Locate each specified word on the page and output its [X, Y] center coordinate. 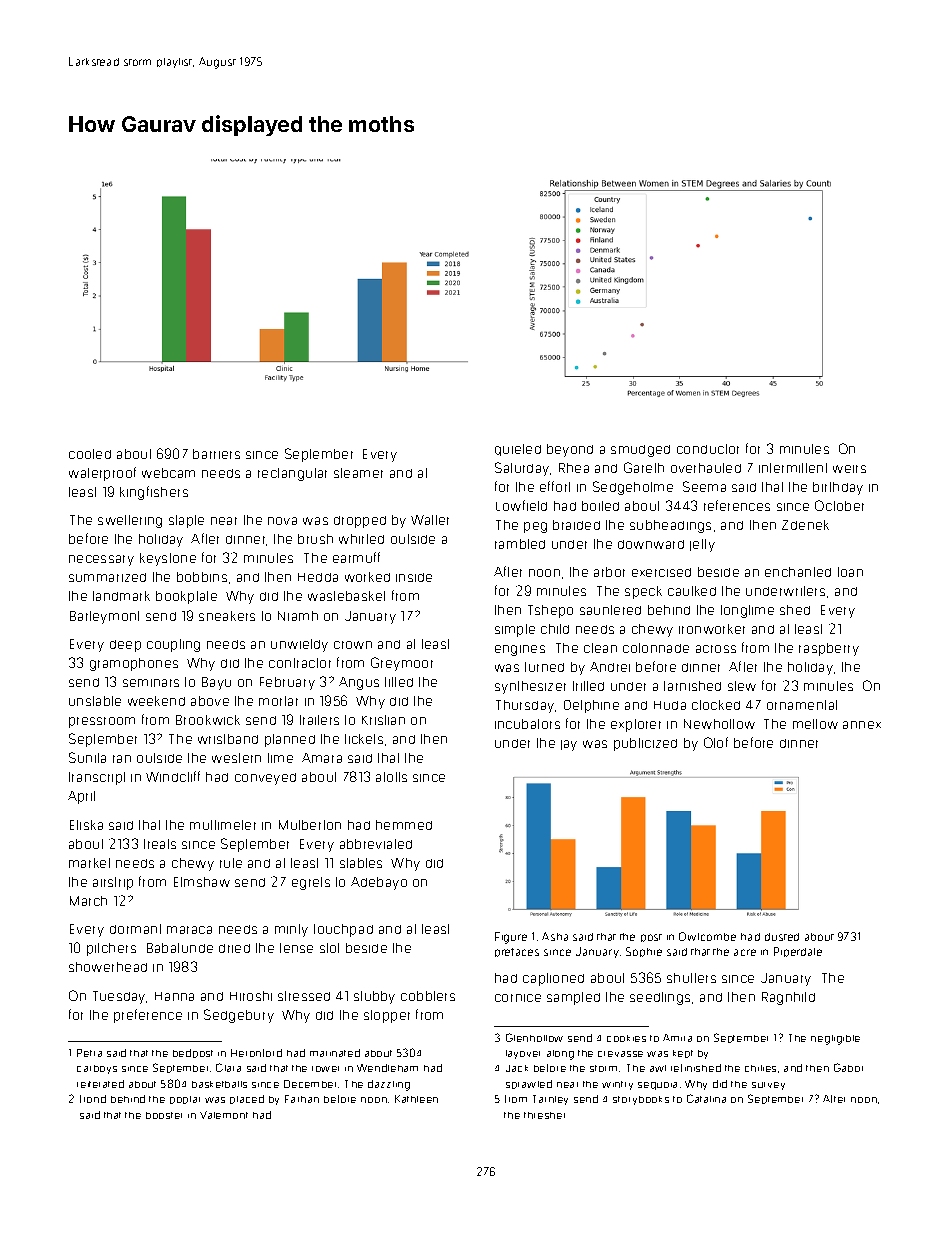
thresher [544, 1115]
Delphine [591, 706]
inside [414, 577]
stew [742, 686]
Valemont [224, 1115]
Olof [716, 742]
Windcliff [173, 776]
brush [315, 539]
